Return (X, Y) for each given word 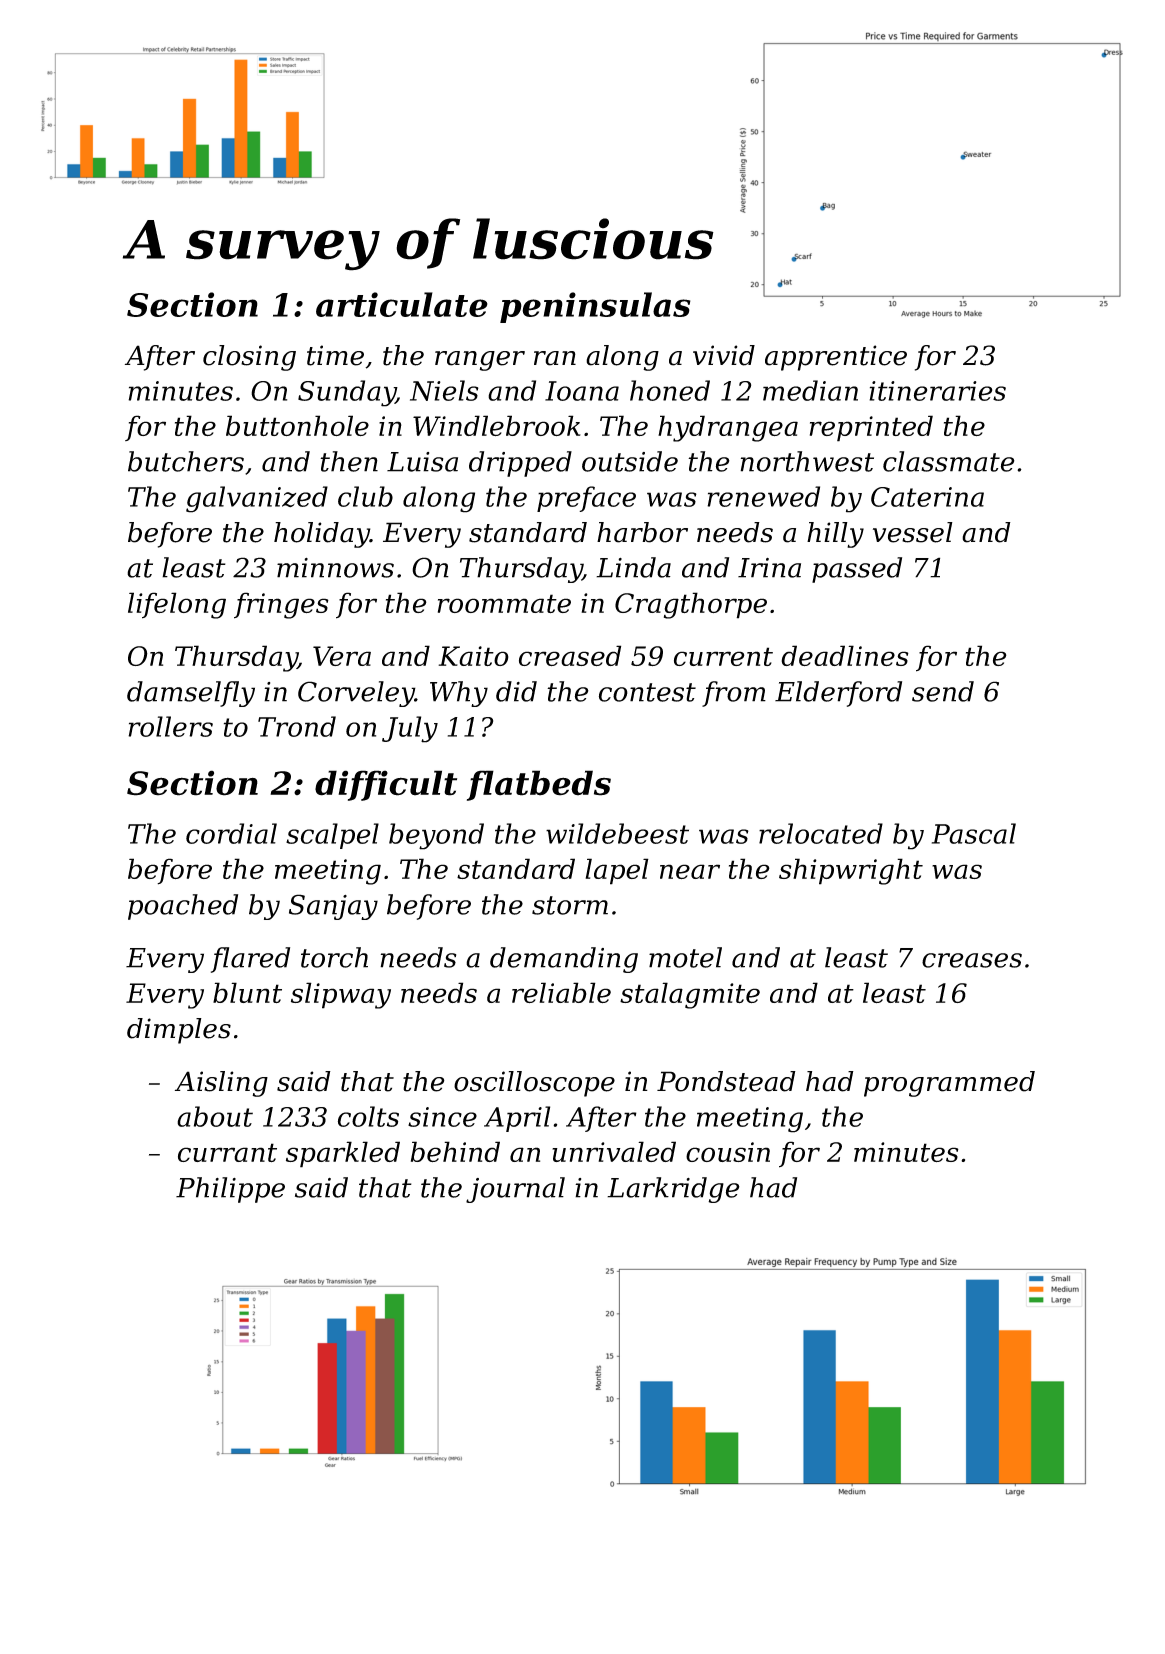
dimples (179, 1031)
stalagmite (690, 995)
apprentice (836, 358)
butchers (186, 461)
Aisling (221, 1084)
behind (455, 1151)
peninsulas (595, 307)
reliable (561, 992)
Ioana (582, 391)
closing (249, 358)
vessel (913, 532)
